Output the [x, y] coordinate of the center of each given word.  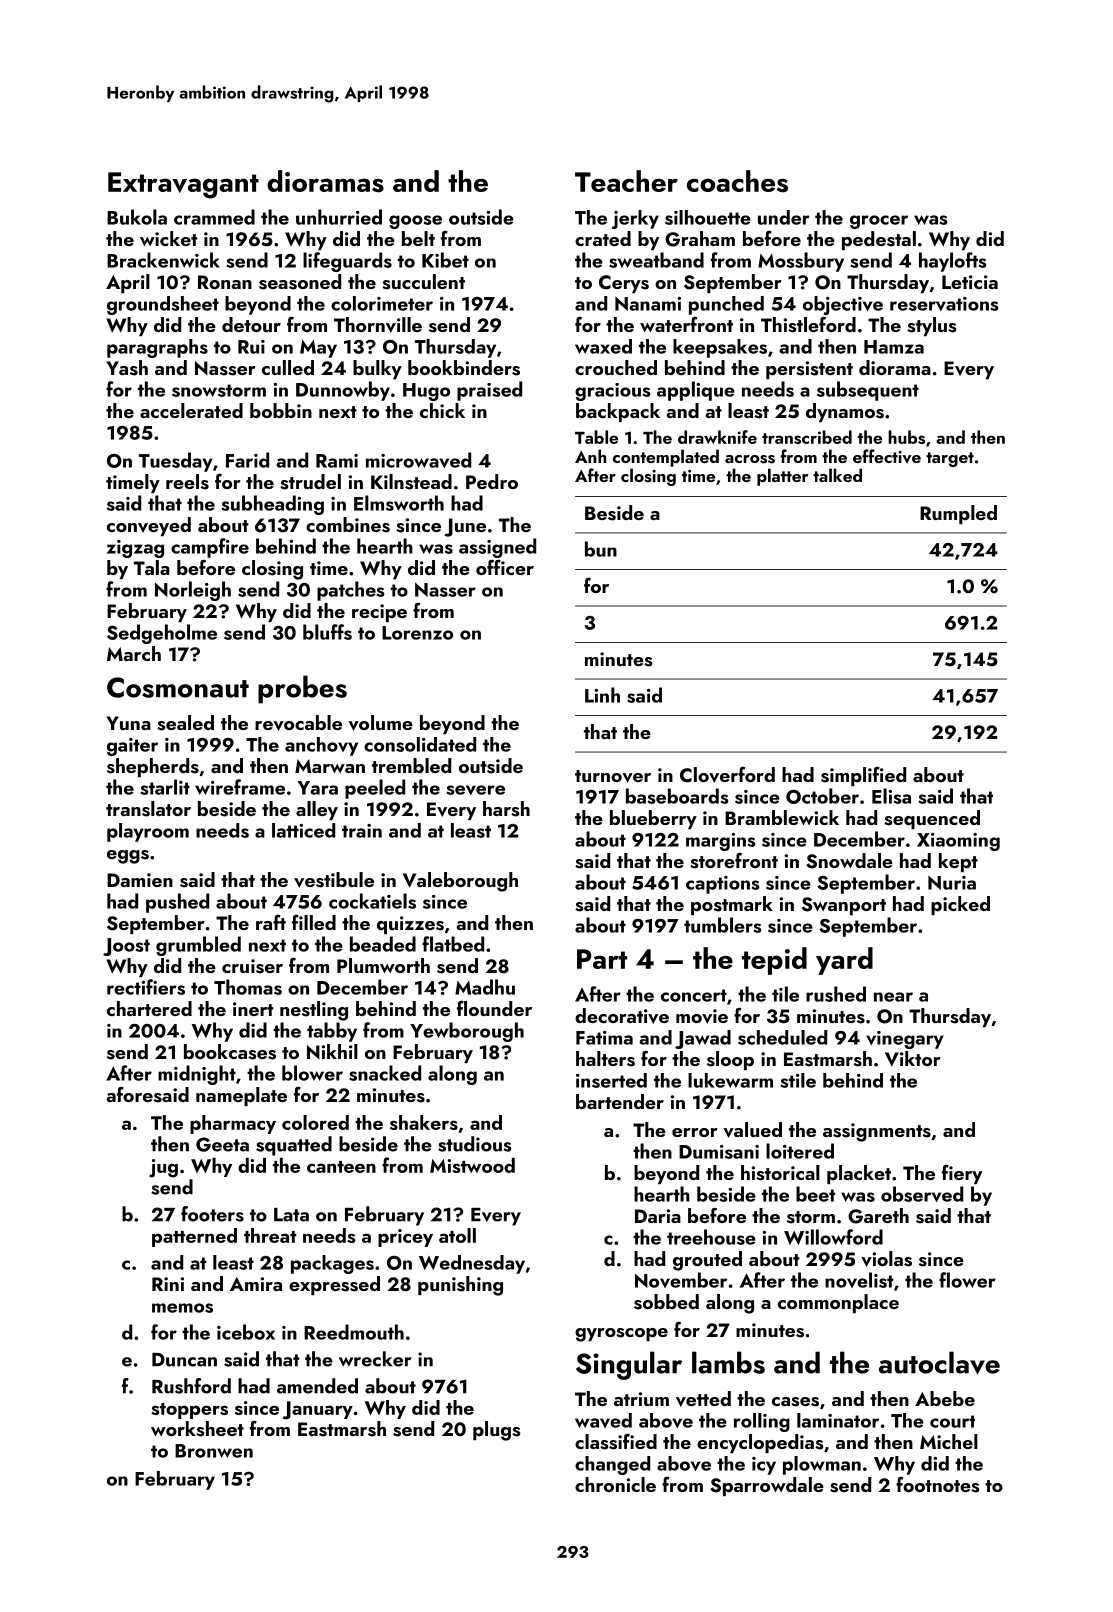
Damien [140, 880]
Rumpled [958, 514]
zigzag [135, 549]
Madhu [485, 987]
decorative [622, 1016]
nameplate [241, 1096]
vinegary [905, 1040]
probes [302, 689]
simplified [863, 776]
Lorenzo [417, 633]
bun [601, 549]
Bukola [137, 217]
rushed [836, 994]
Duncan [184, 1360]
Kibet [445, 260]
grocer [879, 222]
